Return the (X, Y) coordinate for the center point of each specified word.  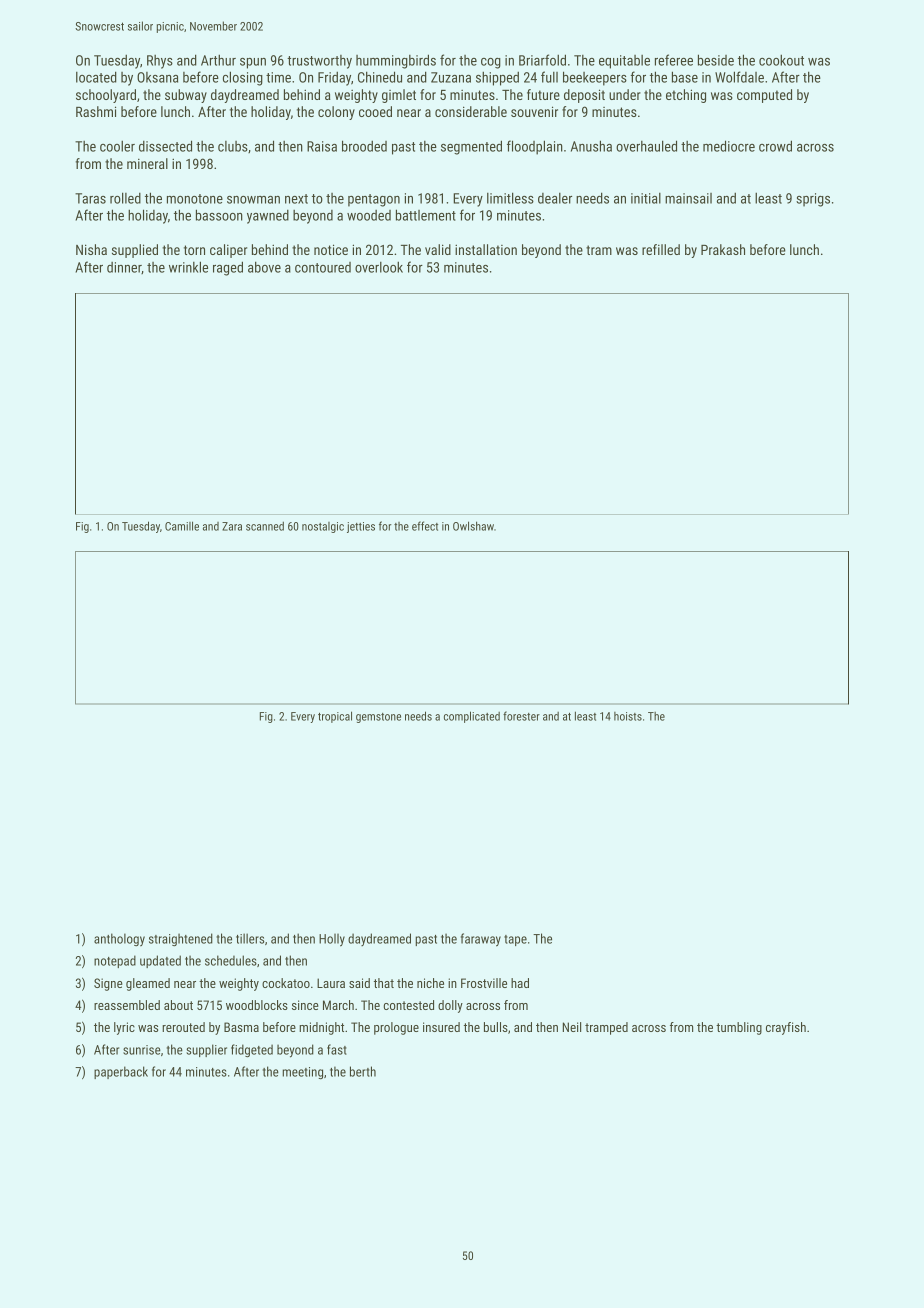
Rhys (160, 62)
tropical (335, 717)
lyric (124, 1028)
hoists (628, 716)
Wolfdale (739, 77)
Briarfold (542, 60)
